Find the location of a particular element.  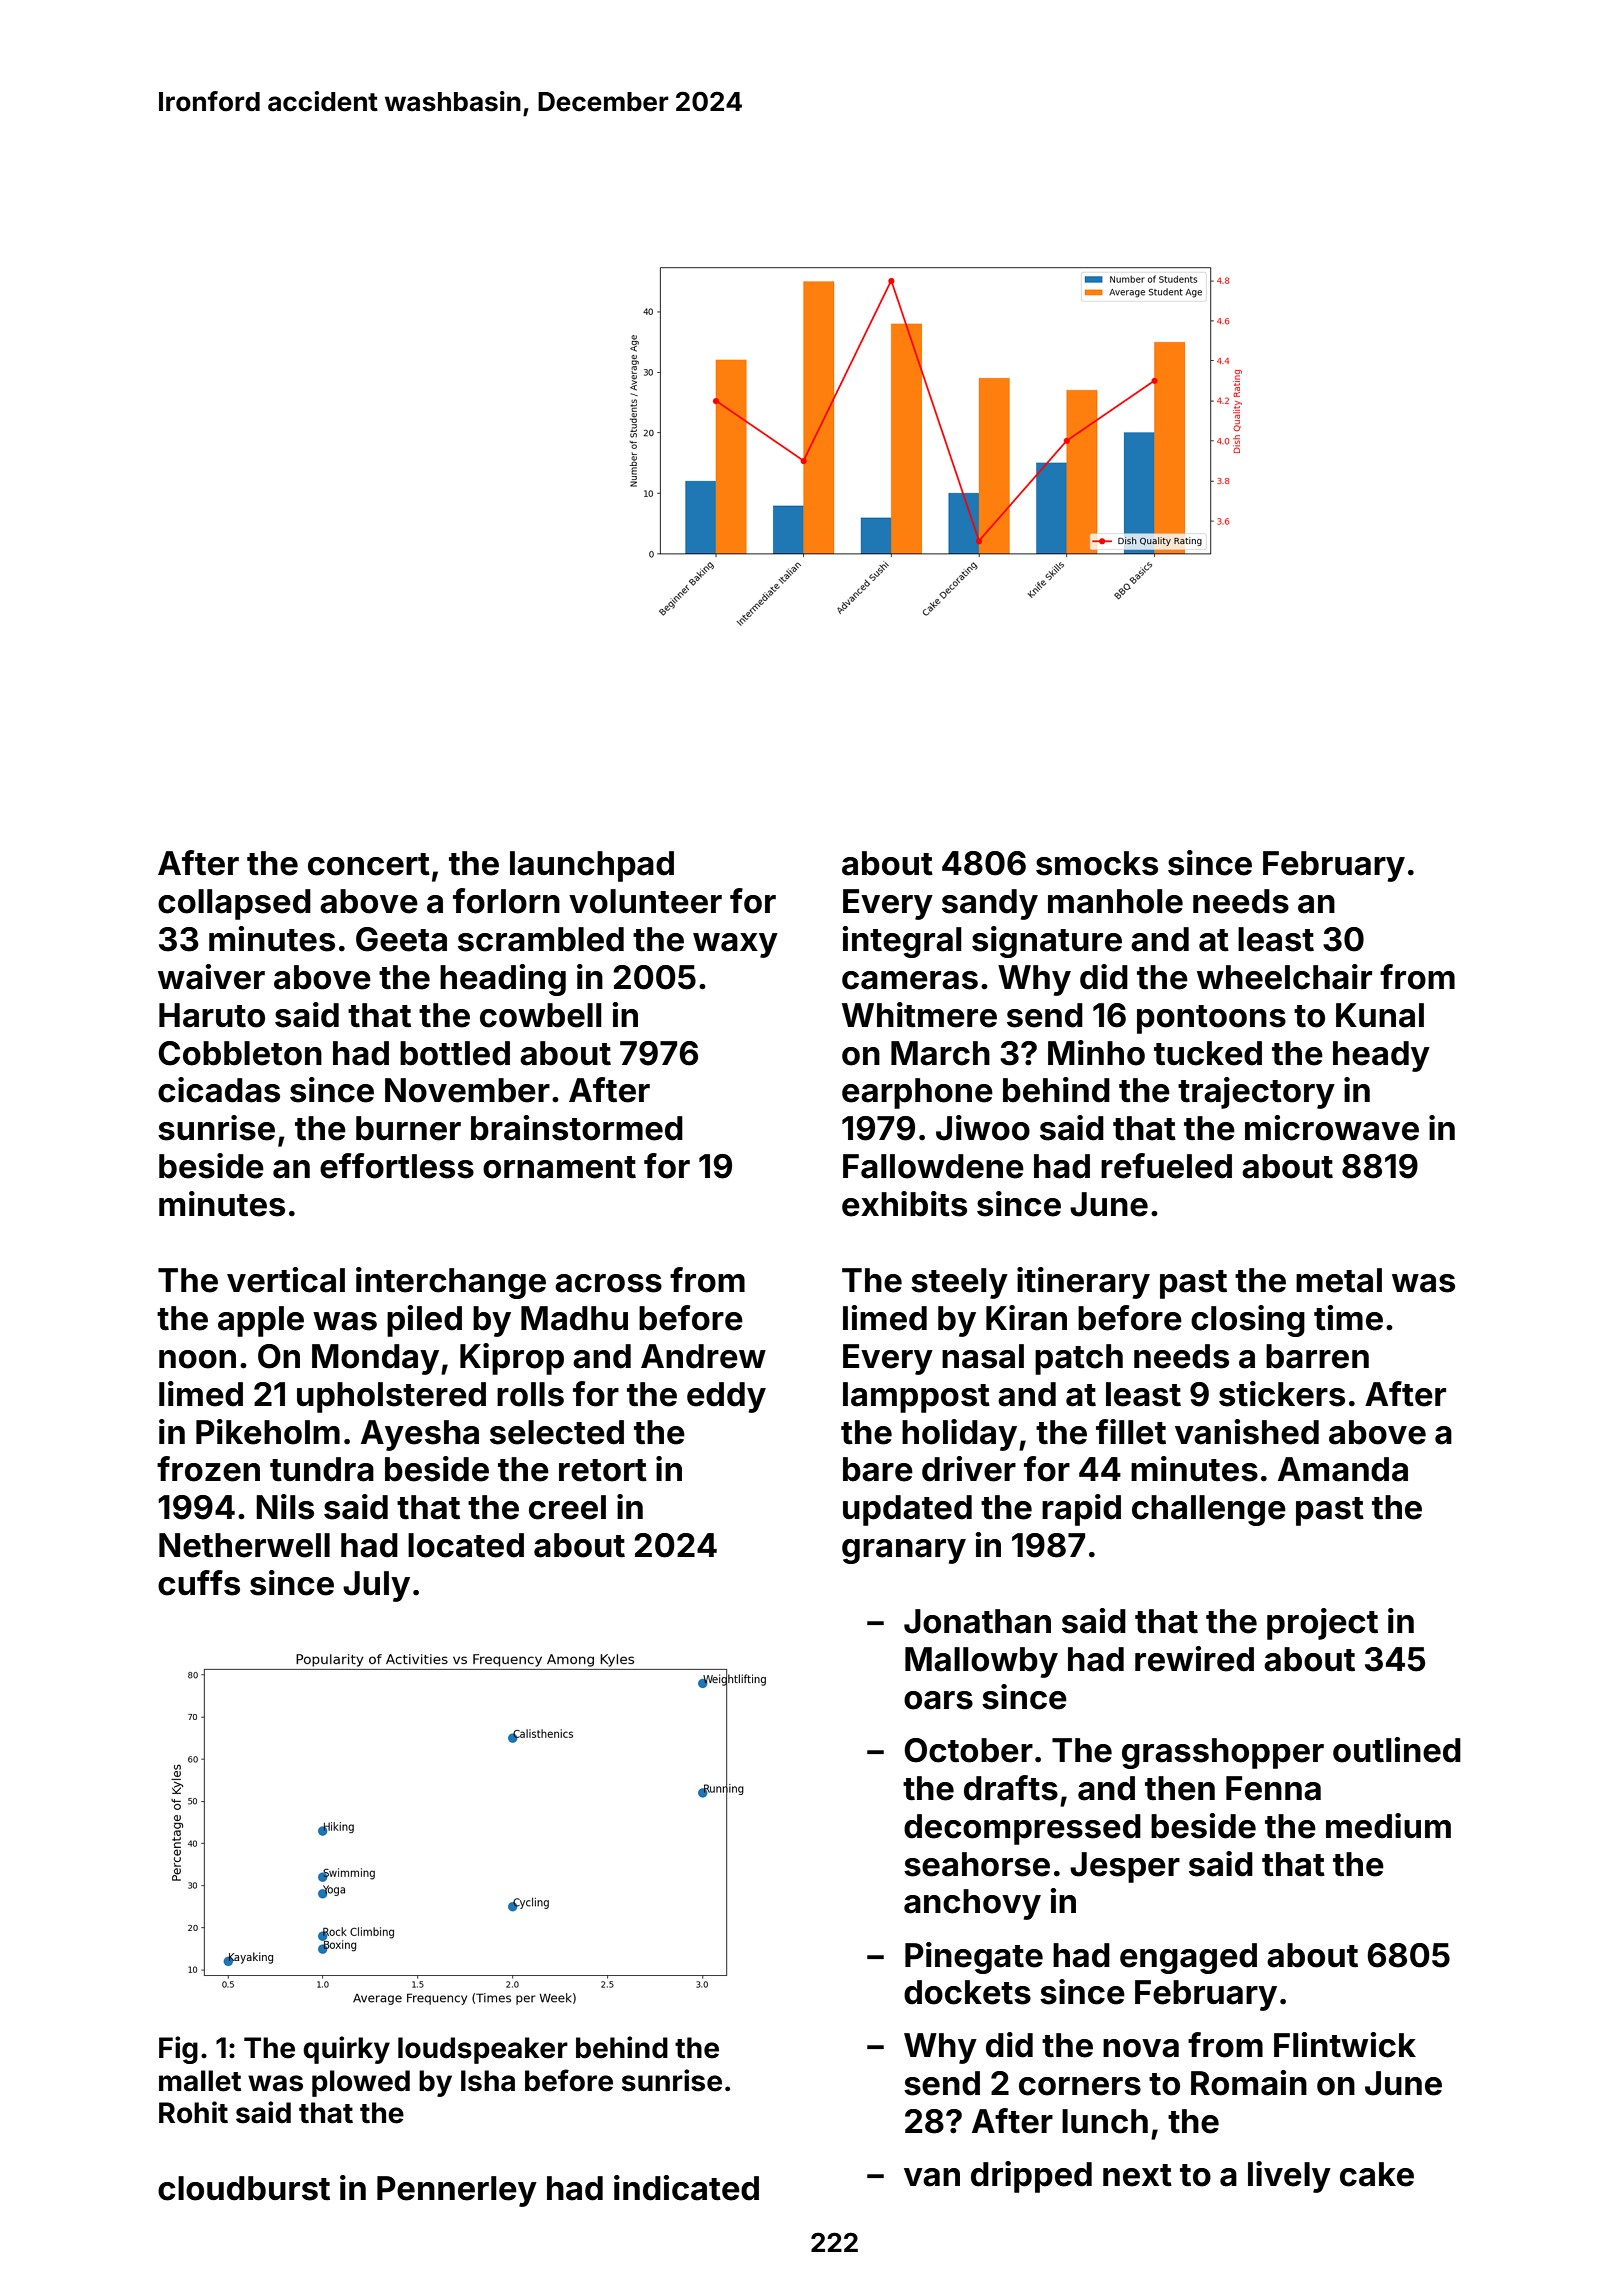

manhole is located at coordinates (1115, 901).
